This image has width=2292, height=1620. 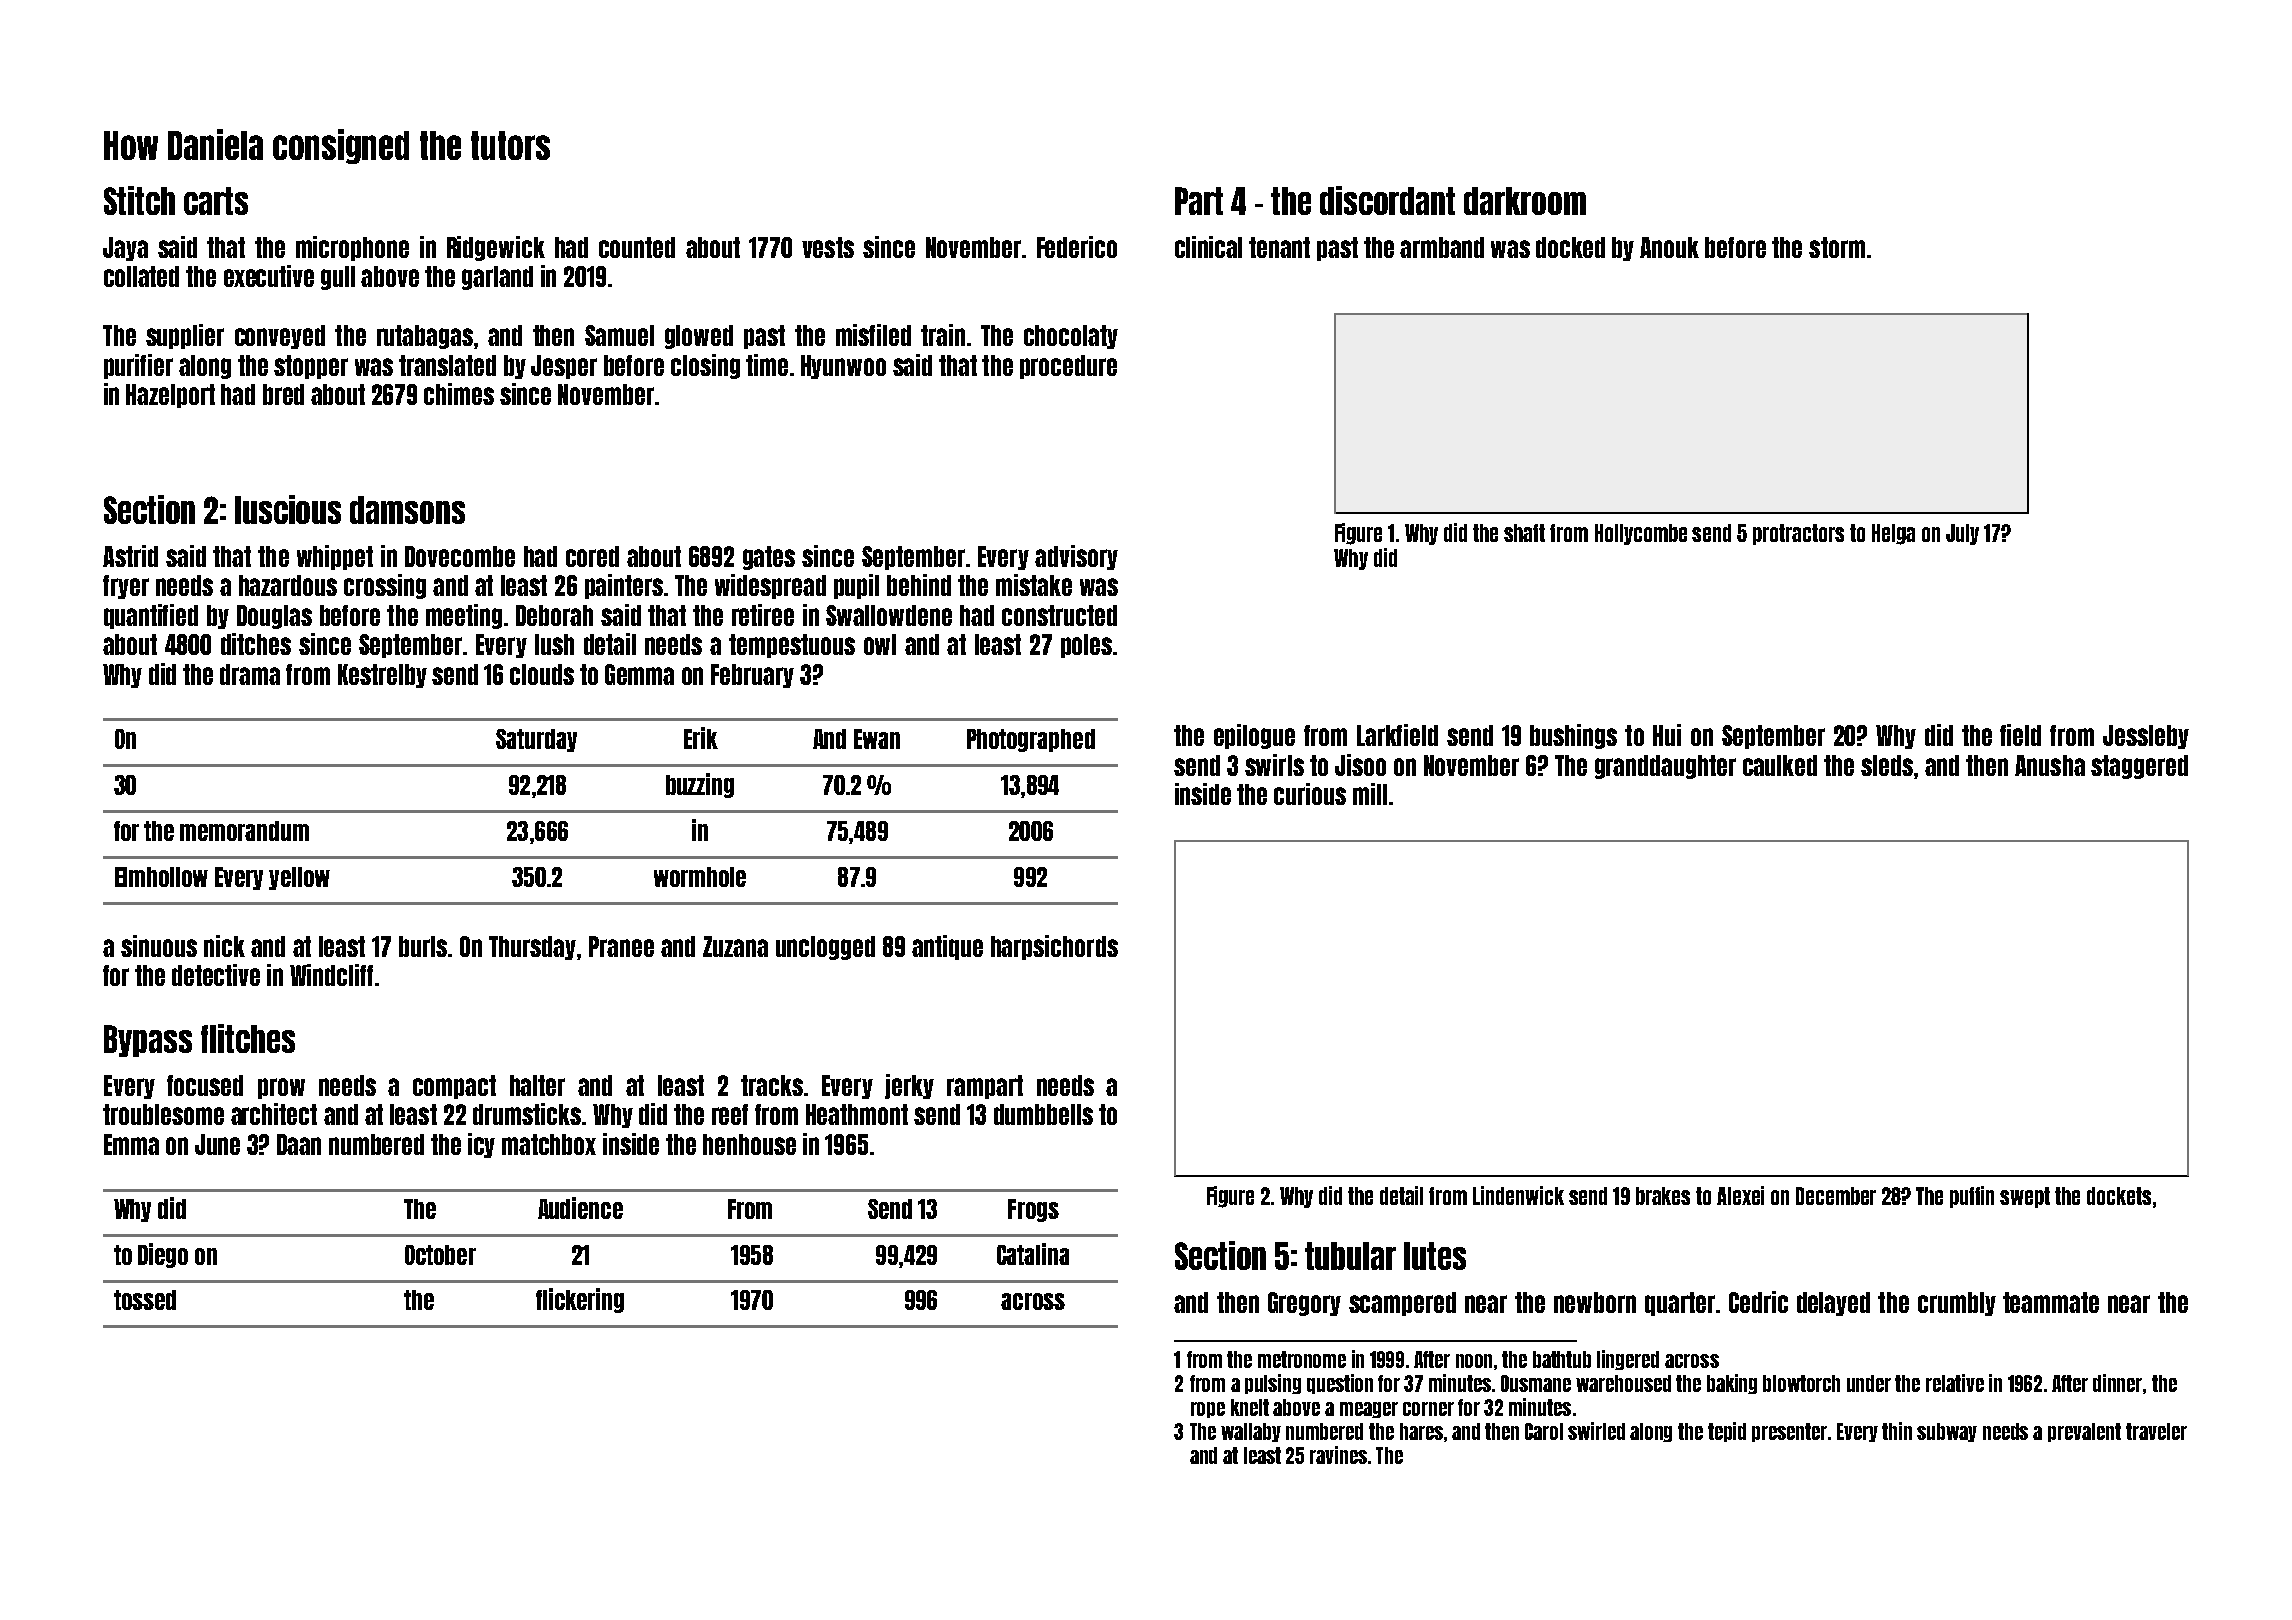 What do you see at coordinates (1837, 247) in the image?
I see `storm` at bounding box center [1837, 247].
